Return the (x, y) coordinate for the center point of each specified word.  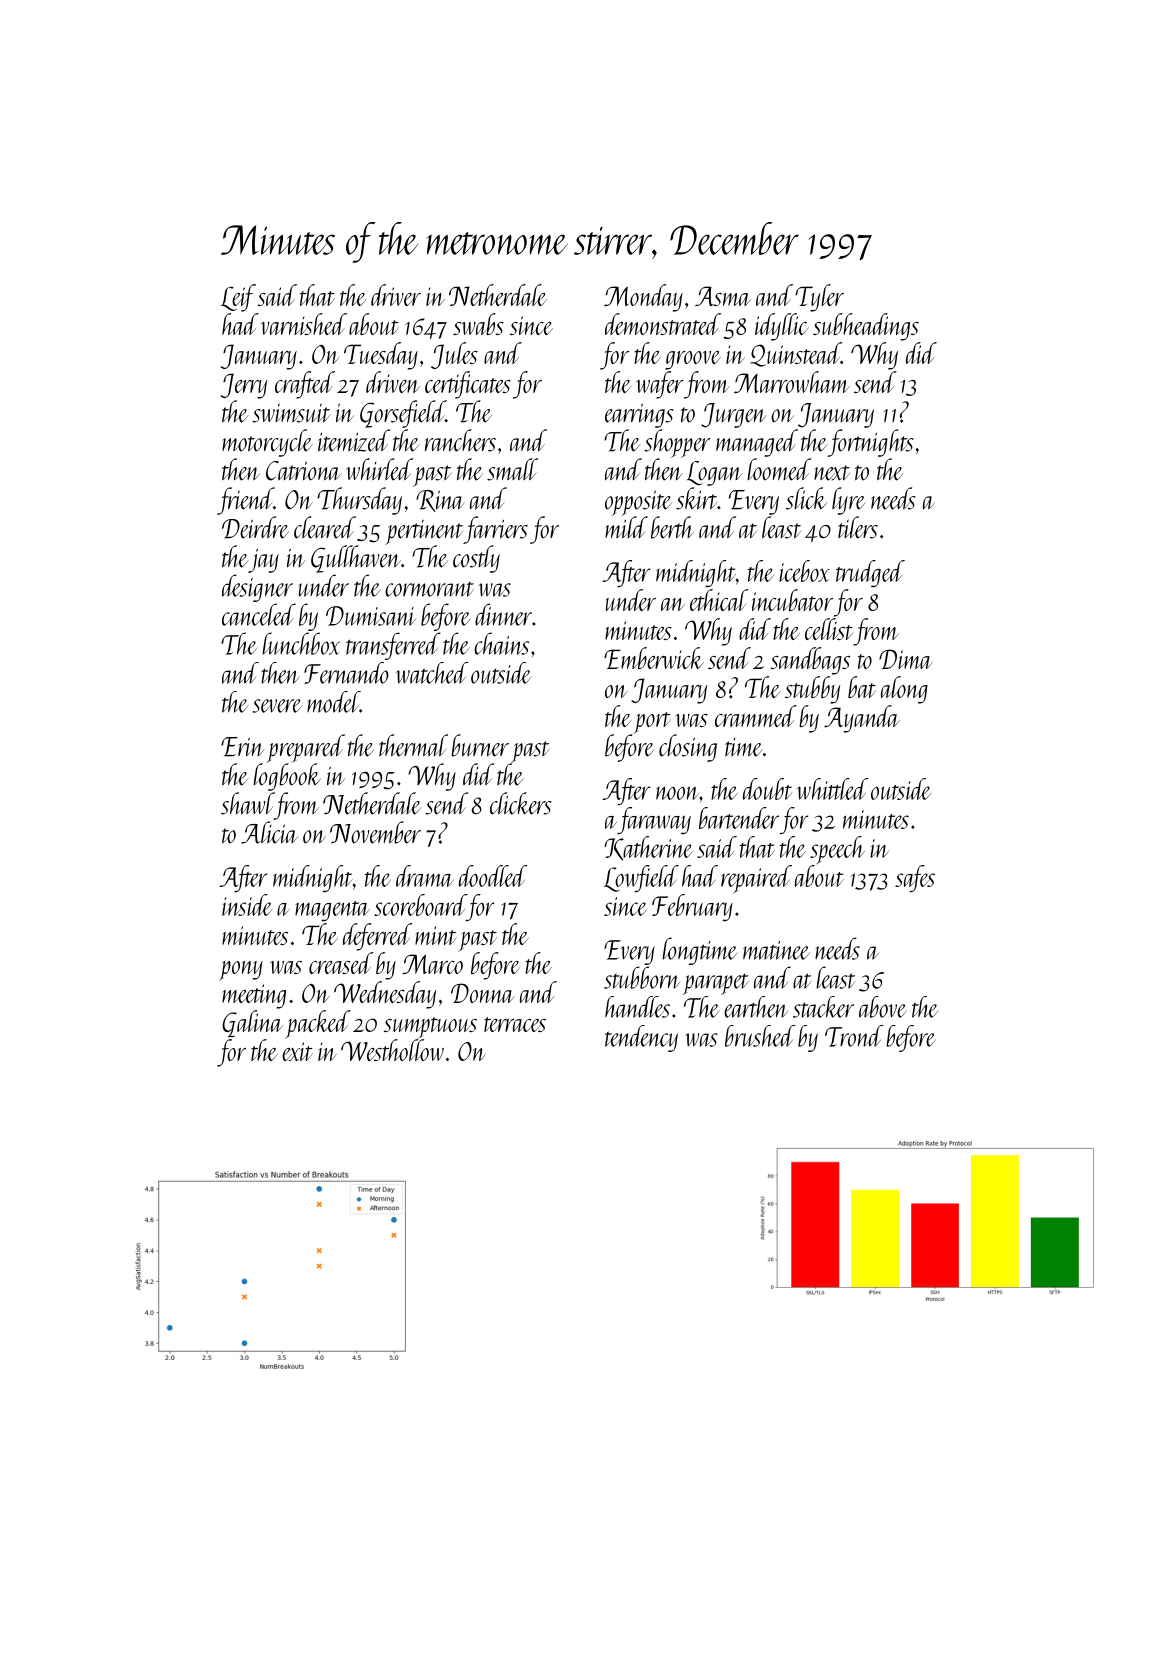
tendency (641, 1038)
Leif (238, 298)
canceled (259, 614)
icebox (804, 571)
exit (297, 1051)
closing (688, 748)
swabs (478, 324)
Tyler (819, 298)
